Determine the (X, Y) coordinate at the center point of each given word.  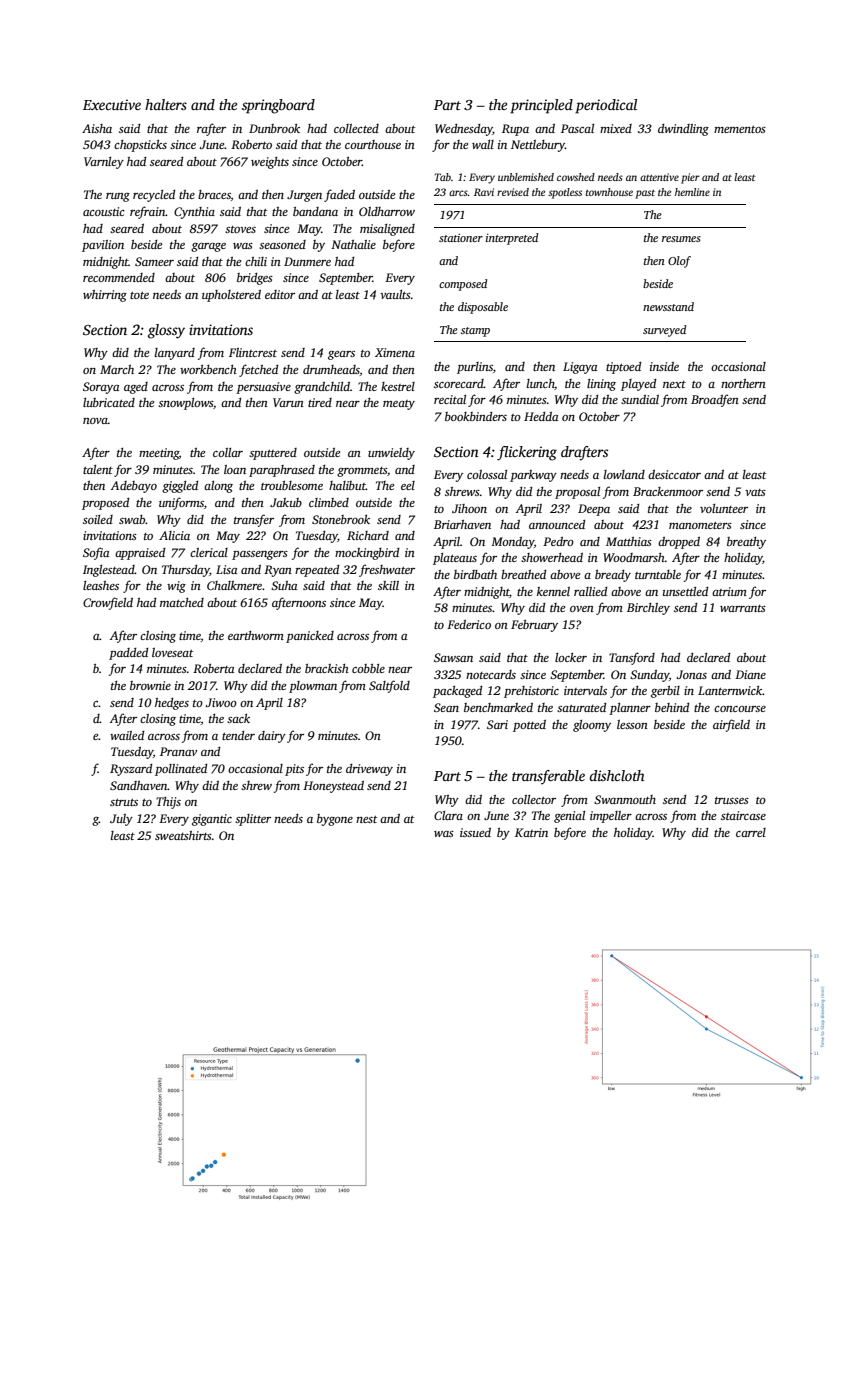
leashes (101, 585)
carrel (751, 832)
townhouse (609, 192)
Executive (112, 104)
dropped (679, 543)
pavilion (103, 246)
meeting (159, 454)
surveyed (664, 331)
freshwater (387, 570)
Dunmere (307, 261)
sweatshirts (183, 835)
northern (743, 383)
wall (483, 144)
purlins (475, 368)
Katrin (531, 832)
